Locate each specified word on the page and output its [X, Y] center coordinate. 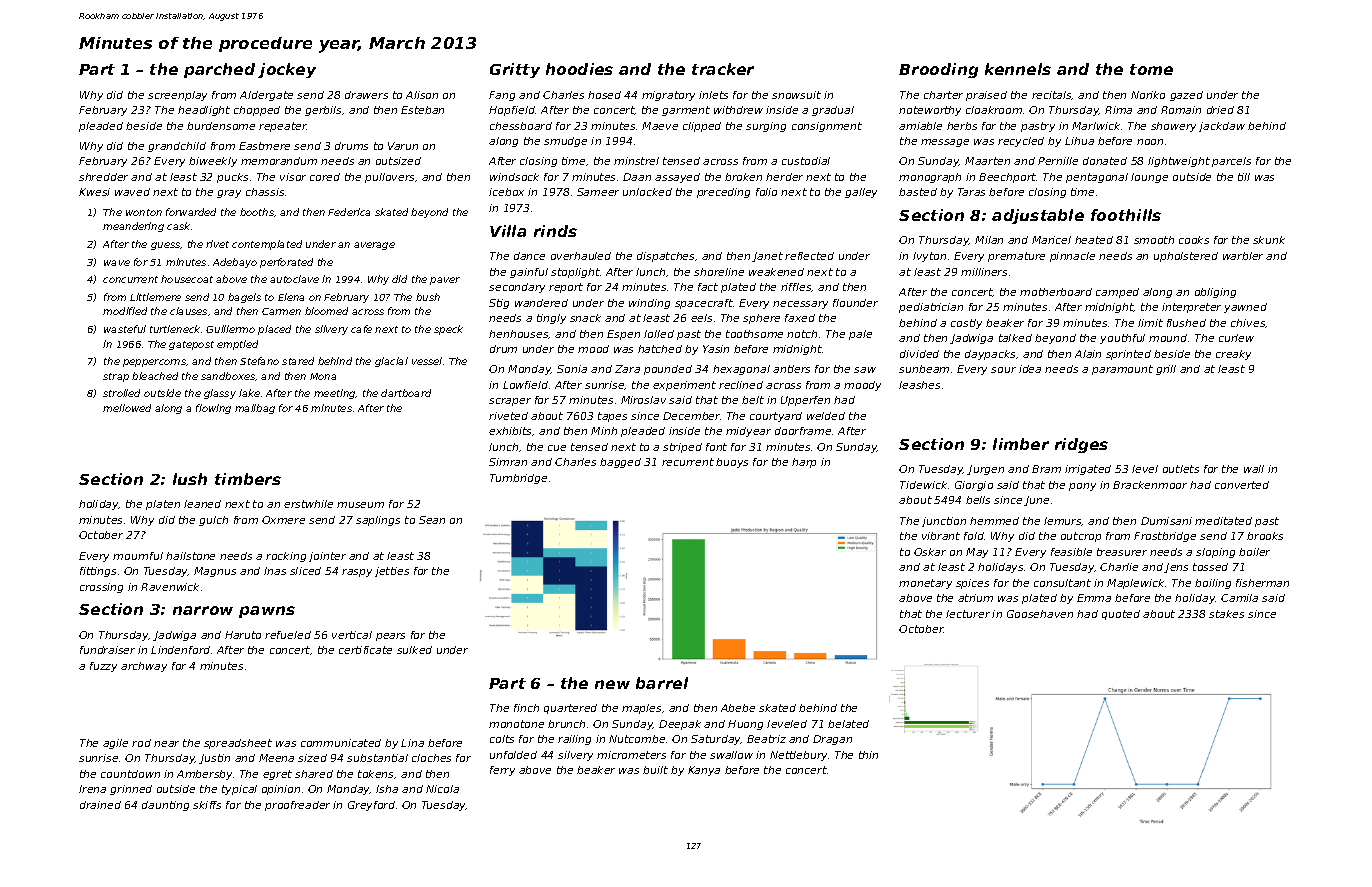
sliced [305, 571]
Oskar [930, 552]
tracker [723, 69]
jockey [287, 70]
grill [1166, 370]
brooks [1265, 536]
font [716, 447]
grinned [131, 790]
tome [1151, 69]
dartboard [406, 393]
